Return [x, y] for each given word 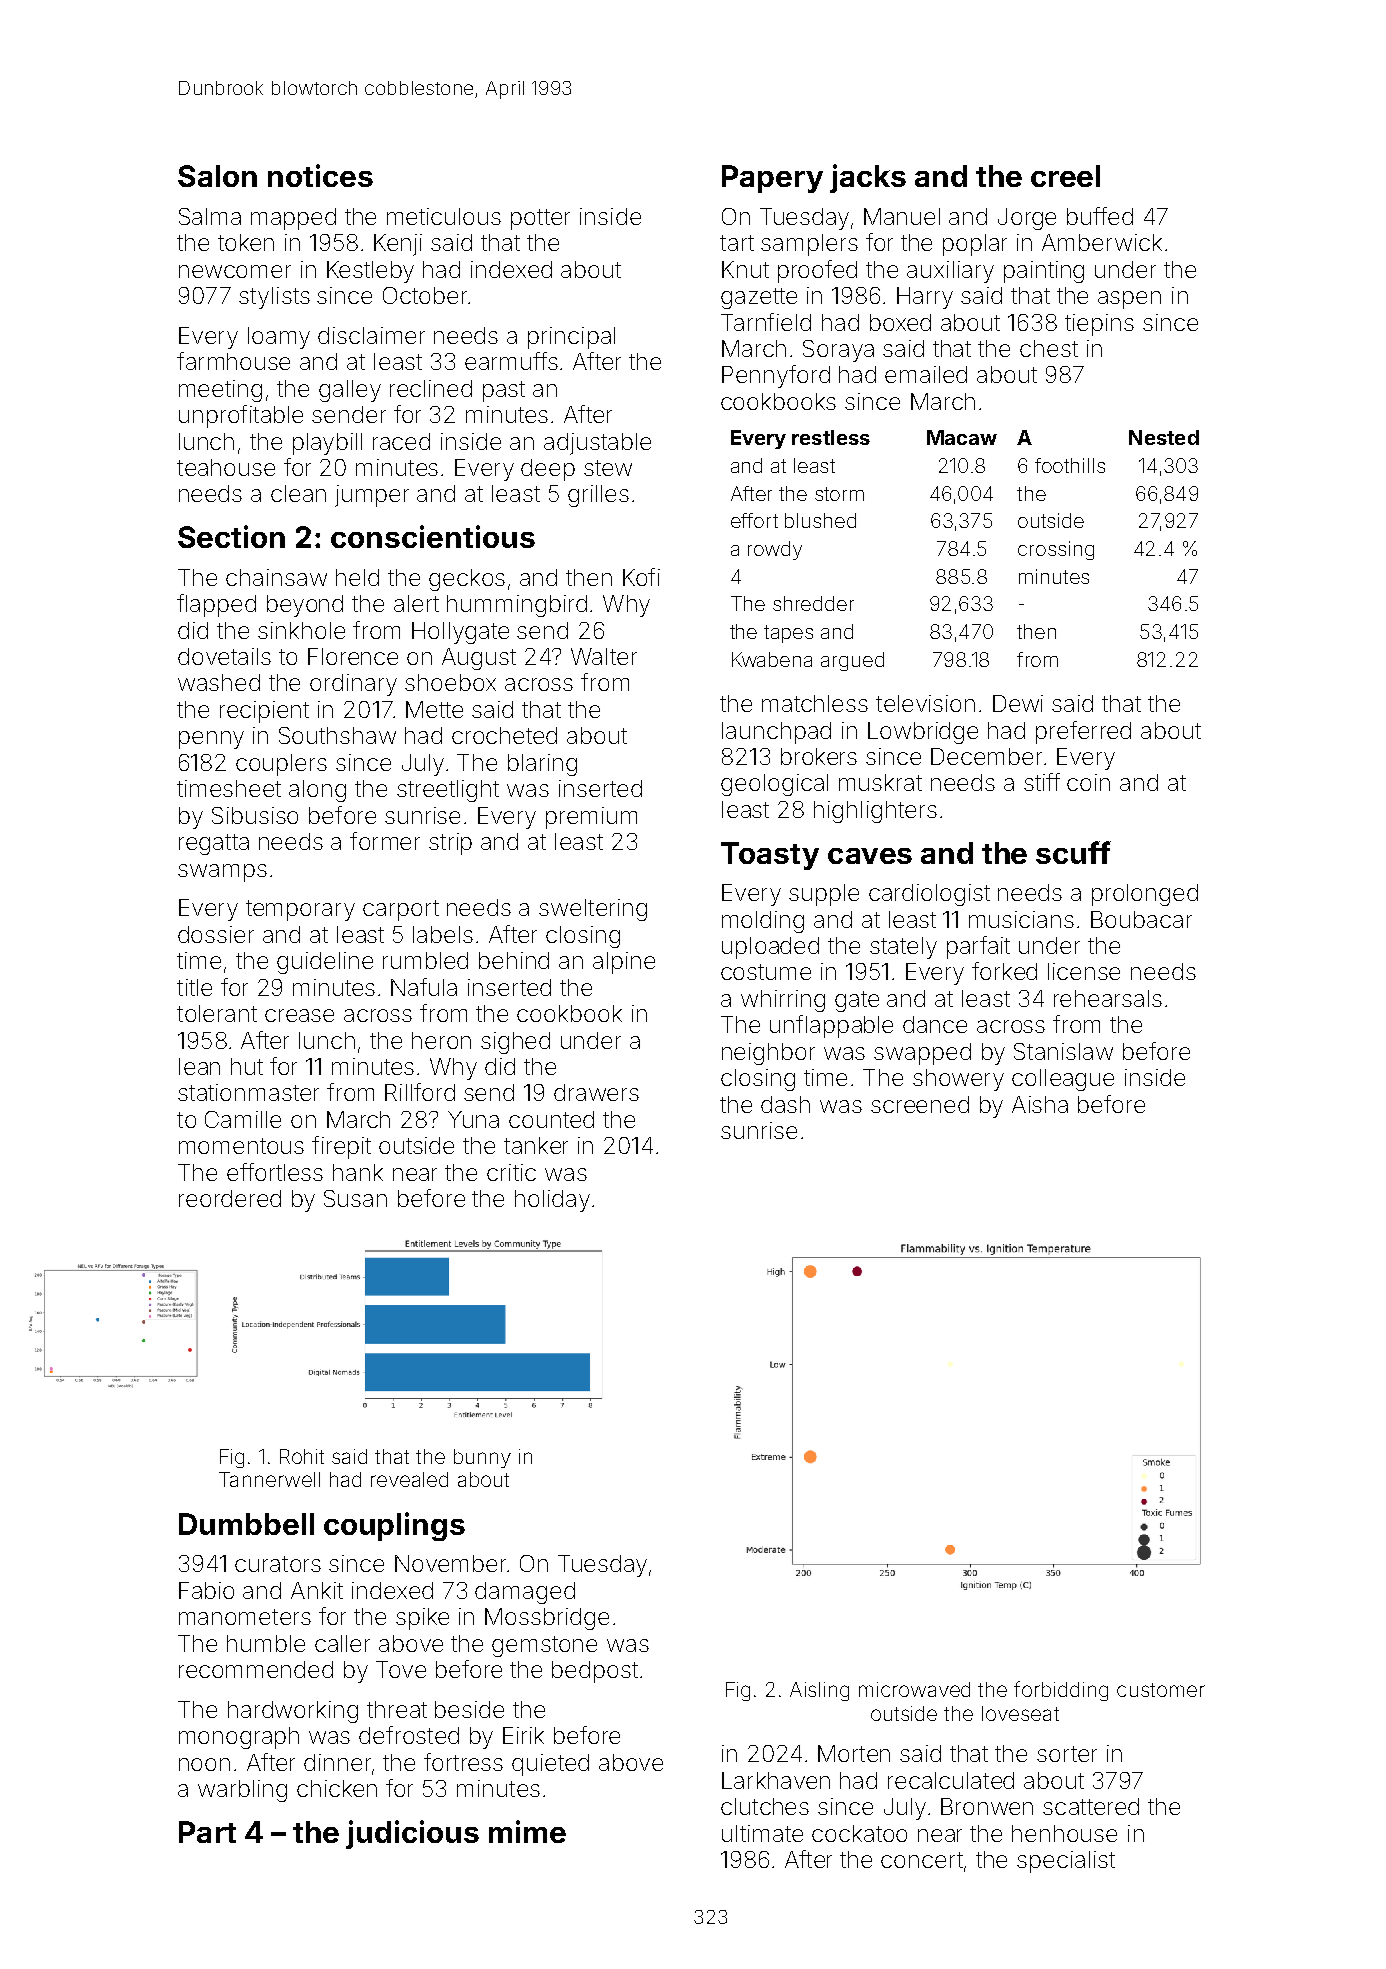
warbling [242, 1791]
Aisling [819, 1691]
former [385, 841]
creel [1065, 176]
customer [1161, 1690]
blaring [542, 765]
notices [320, 175]
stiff [1042, 782]
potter [540, 219]
